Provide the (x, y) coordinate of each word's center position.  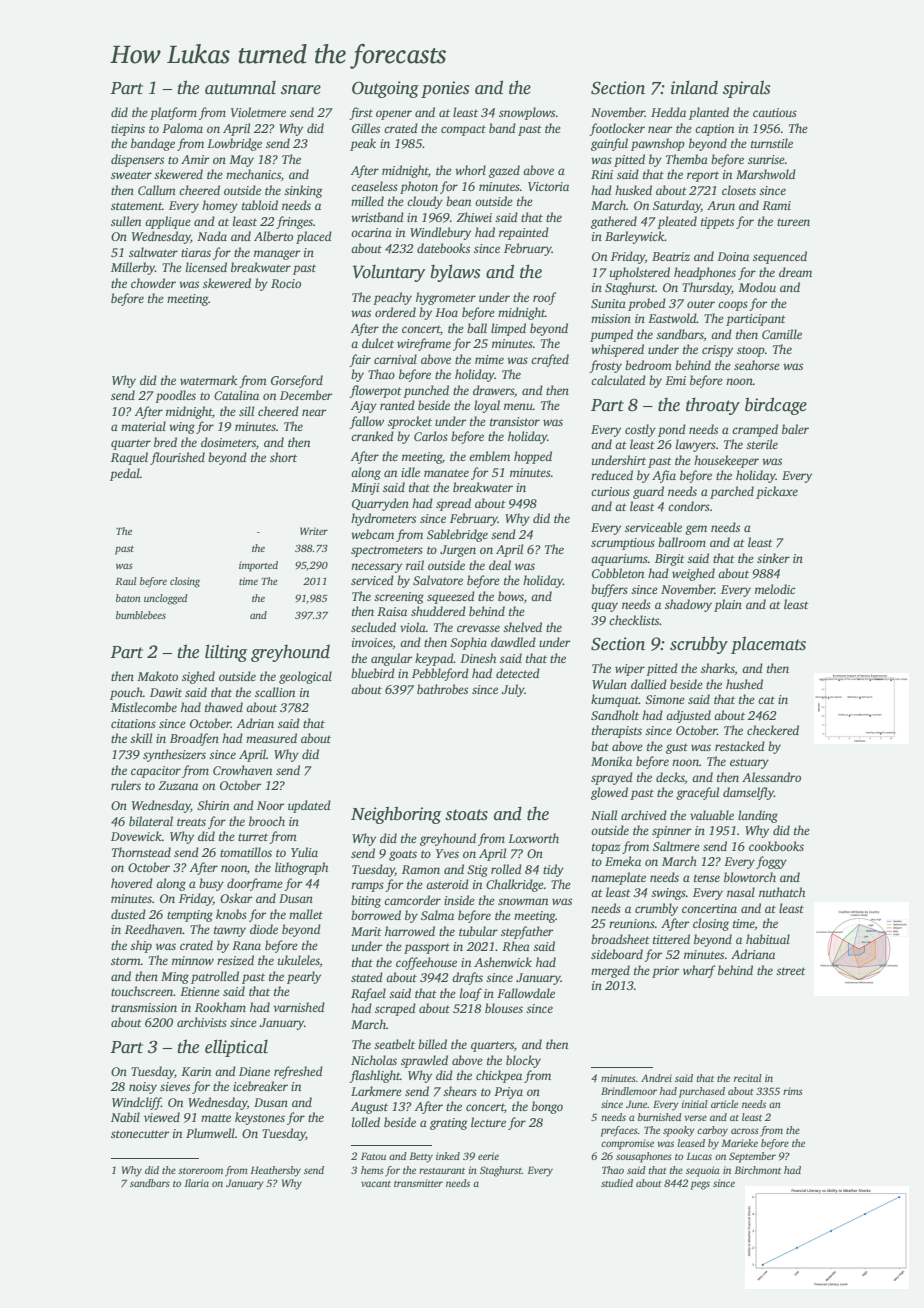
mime (489, 359)
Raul (126, 581)
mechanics (253, 174)
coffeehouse (426, 963)
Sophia (468, 643)
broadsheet (620, 939)
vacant (376, 1184)
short (283, 457)
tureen (793, 222)
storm (126, 961)
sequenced (780, 257)
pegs (700, 1185)
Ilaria (196, 1183)
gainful (609, 144)
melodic (775, 589)
